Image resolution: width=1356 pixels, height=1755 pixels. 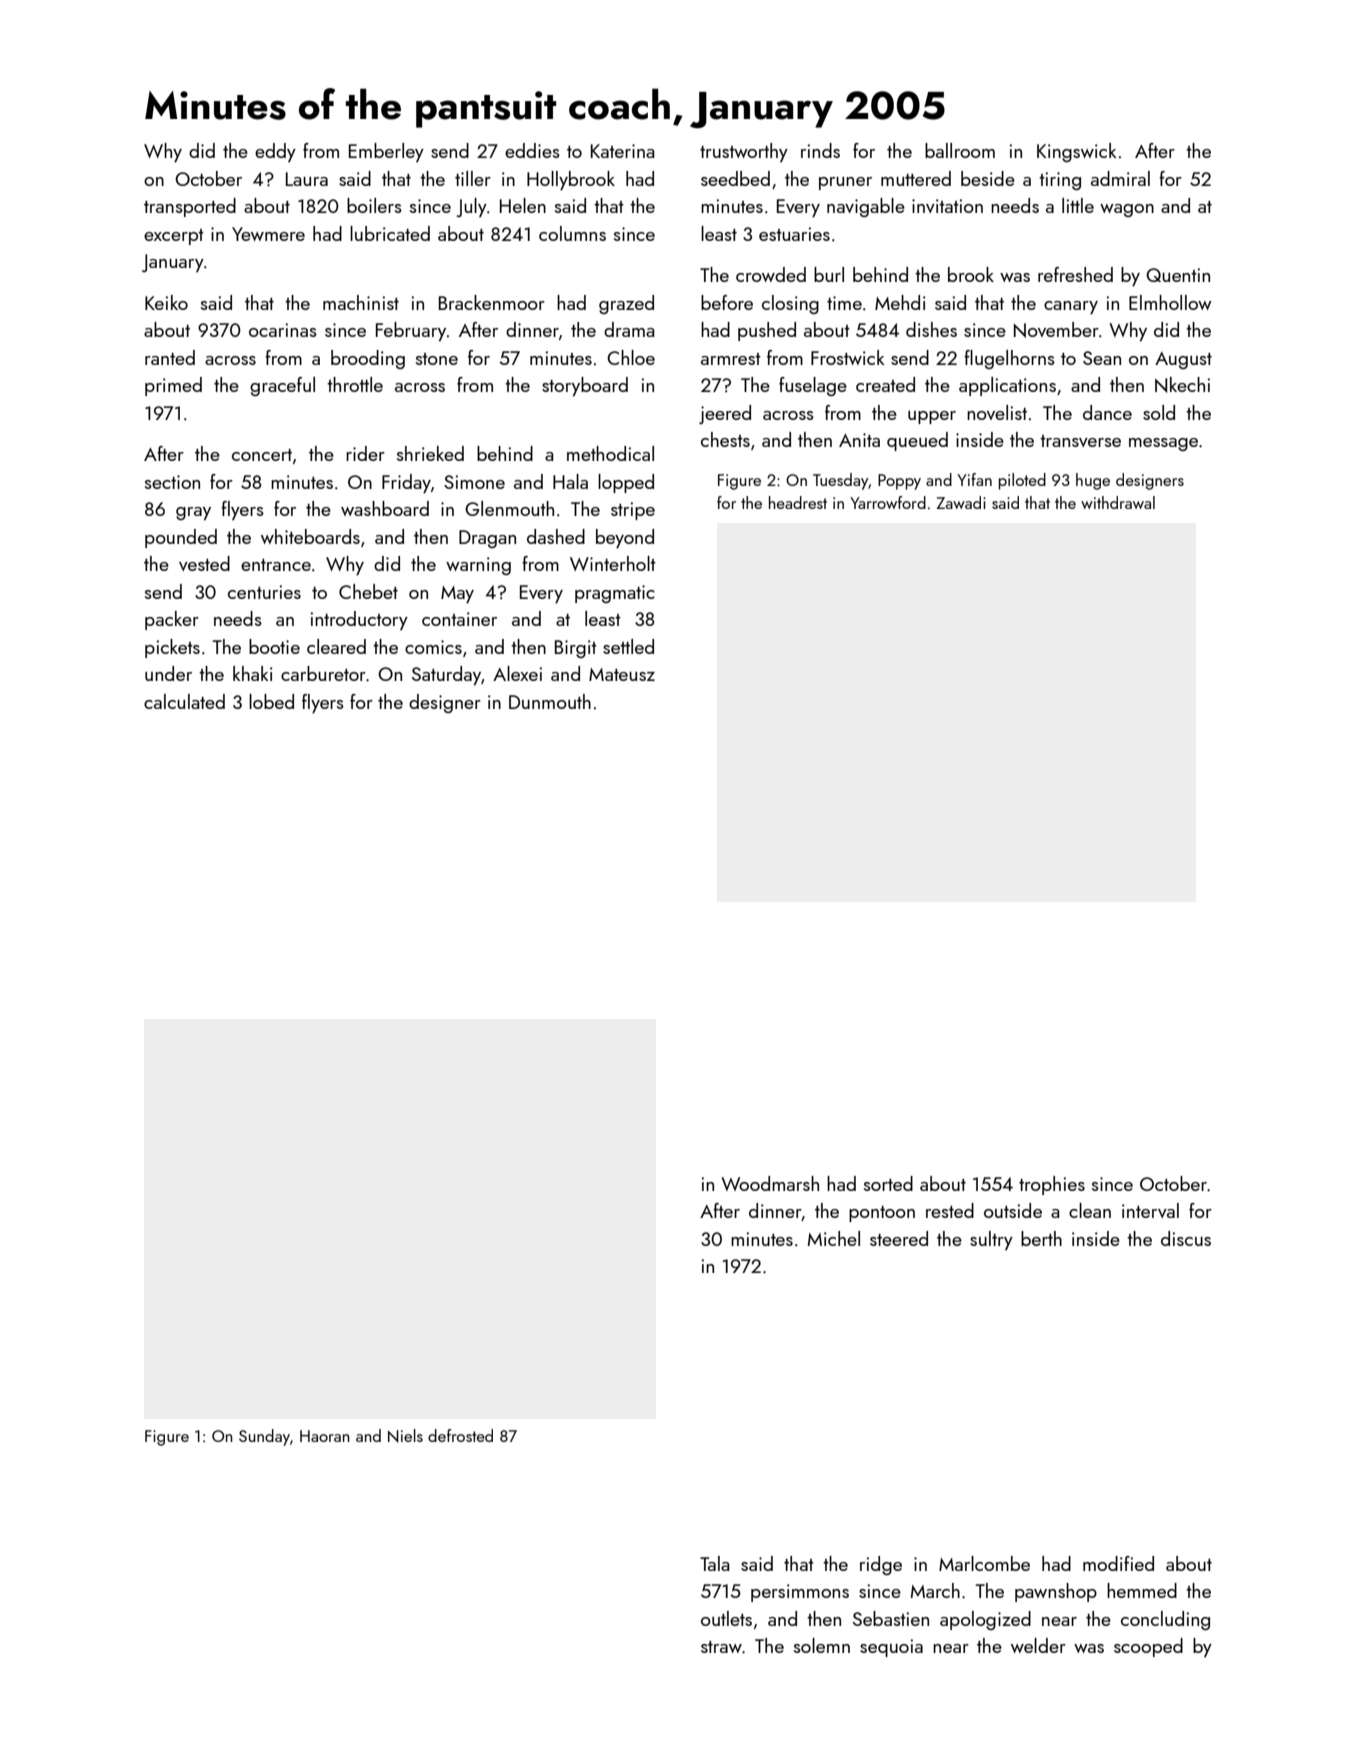 I want to click on Haoran, so click(x=325, y=1436).
